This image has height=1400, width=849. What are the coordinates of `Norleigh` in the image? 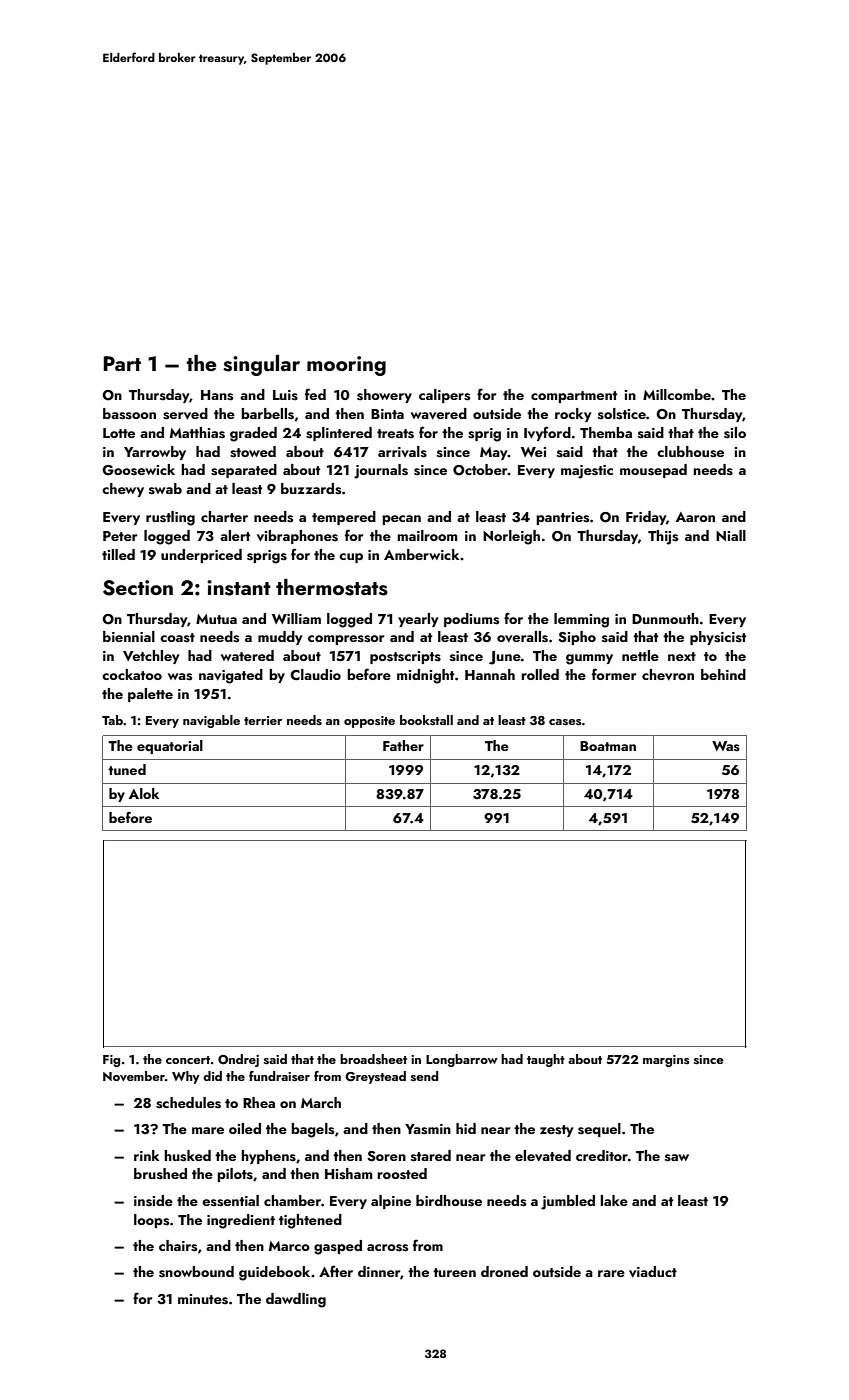 It's located at (511, 537).
